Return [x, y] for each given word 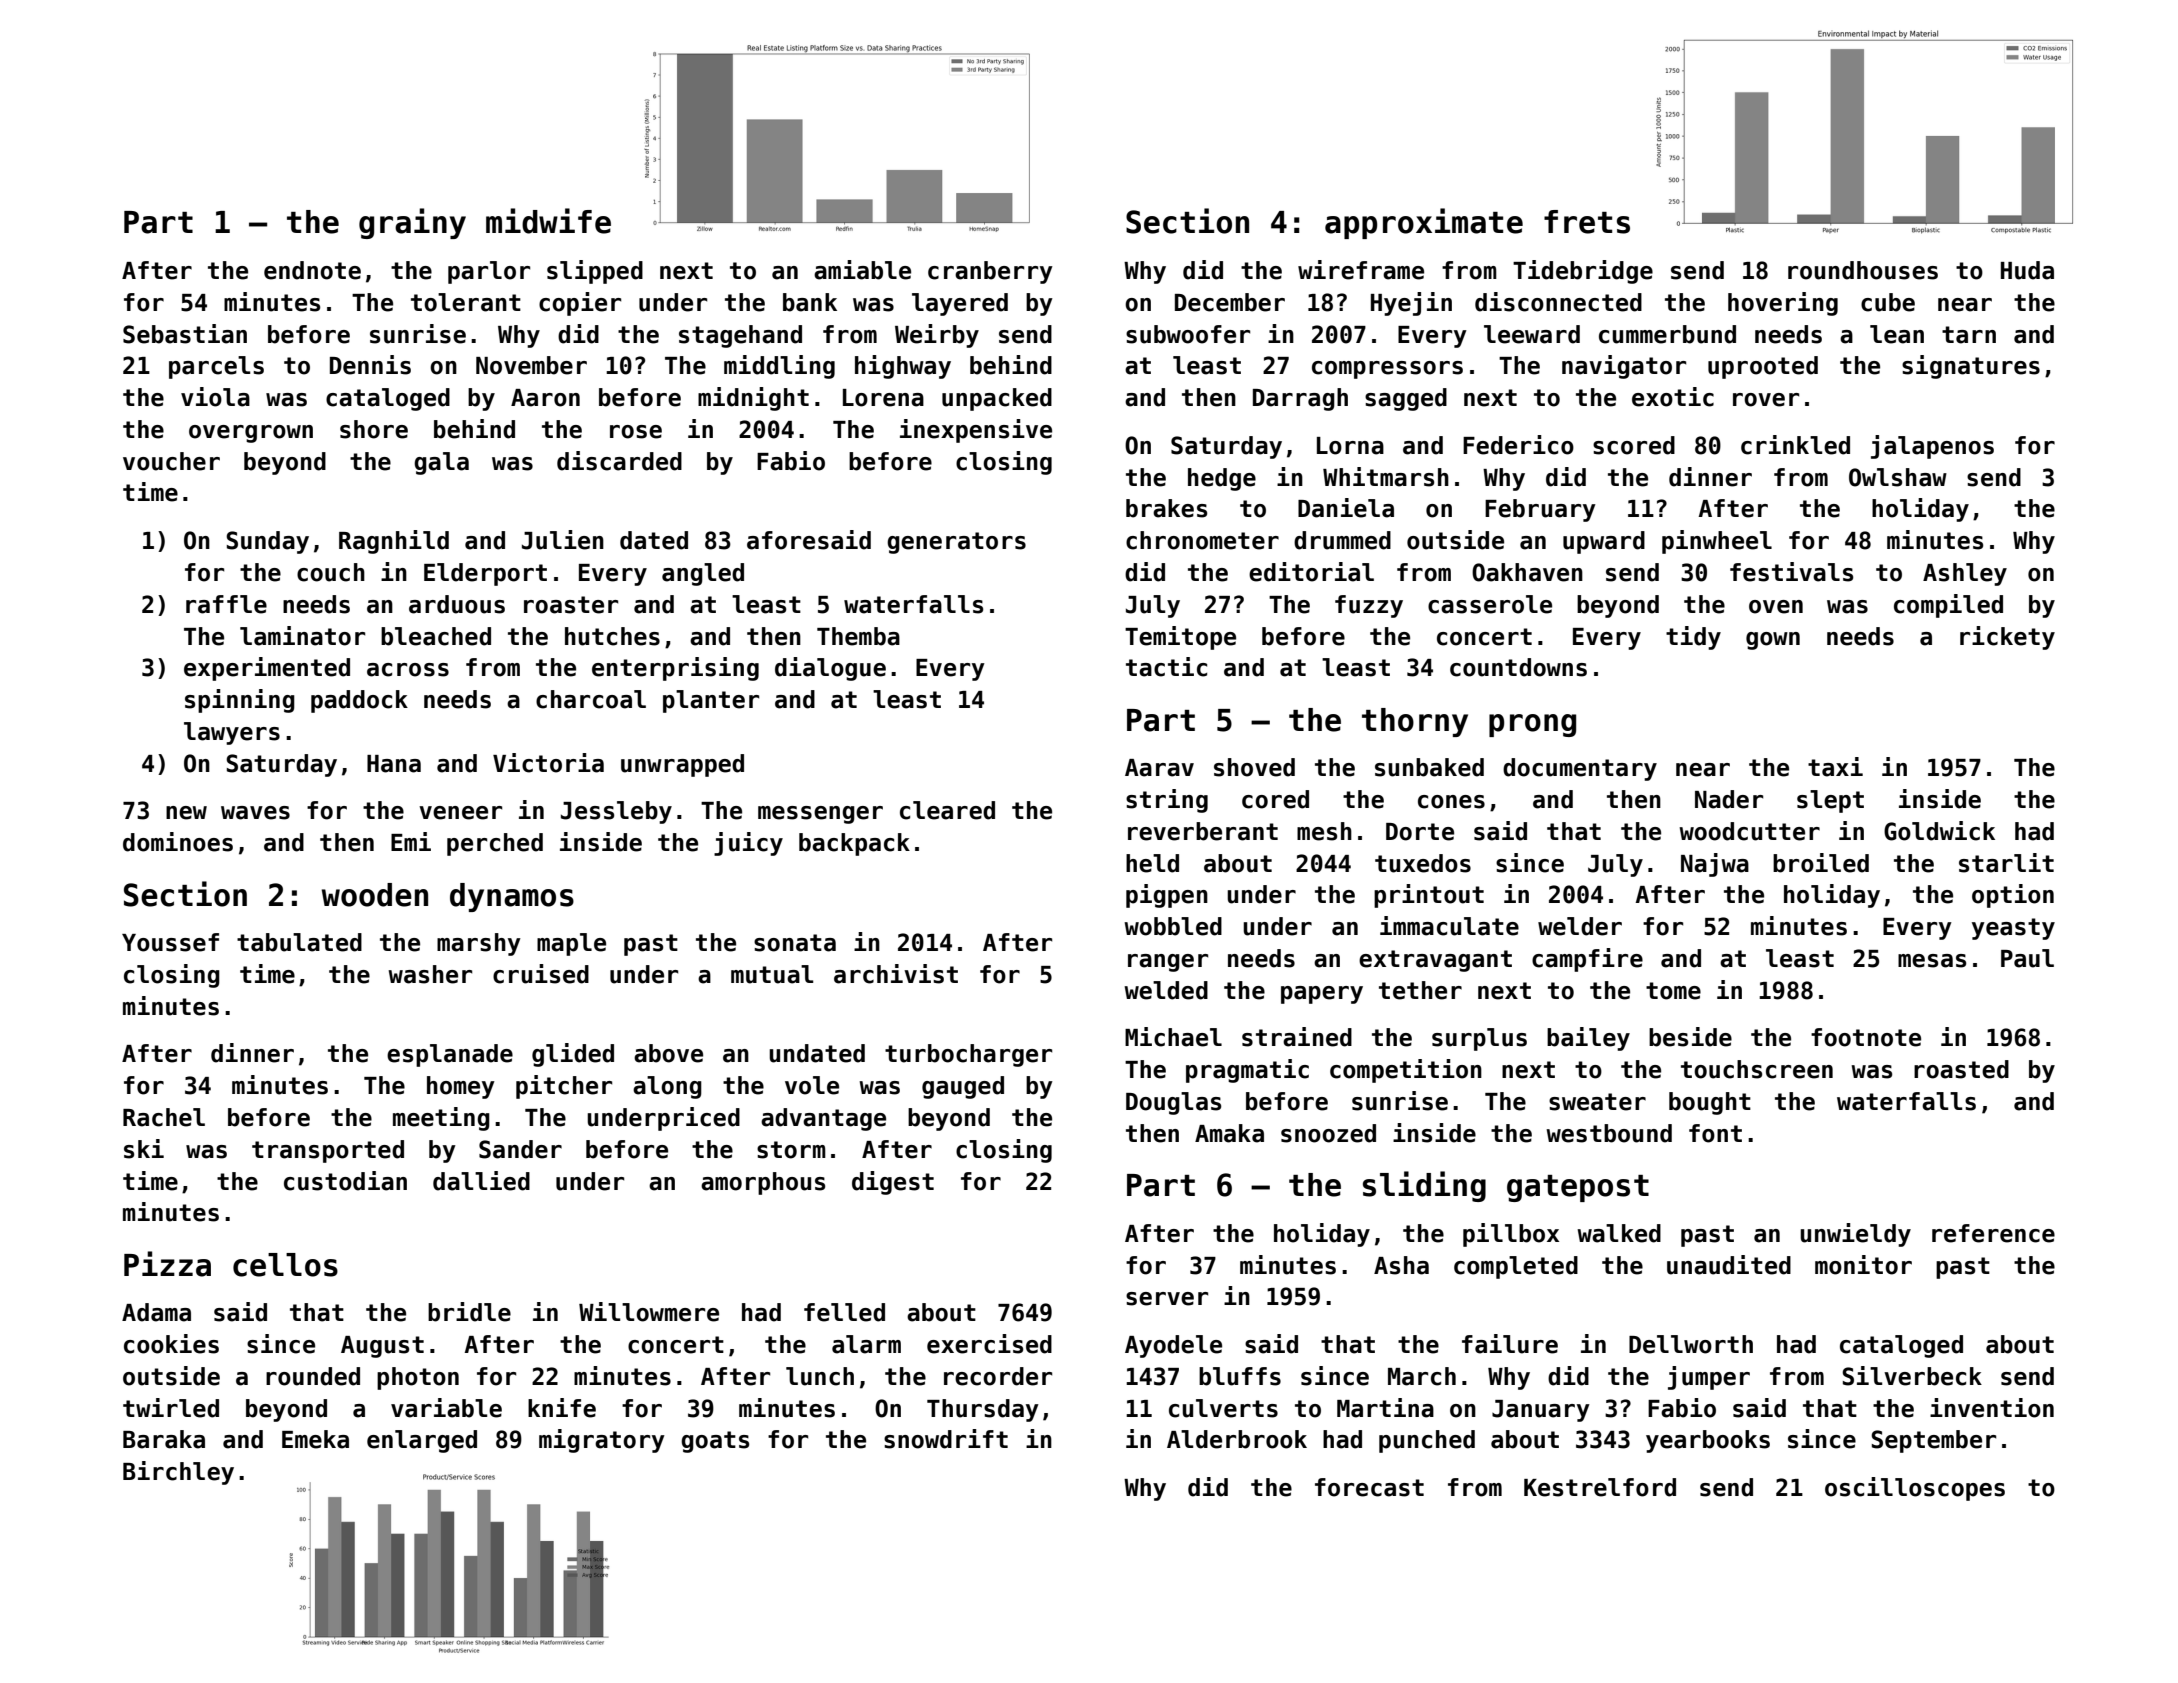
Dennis [370, 365]
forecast [1369, 1487]
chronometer [1202, 540]
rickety [2007, 638]
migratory [602, 1441]
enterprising [675, 669]
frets [1587, 222]
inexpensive [976, 431]
